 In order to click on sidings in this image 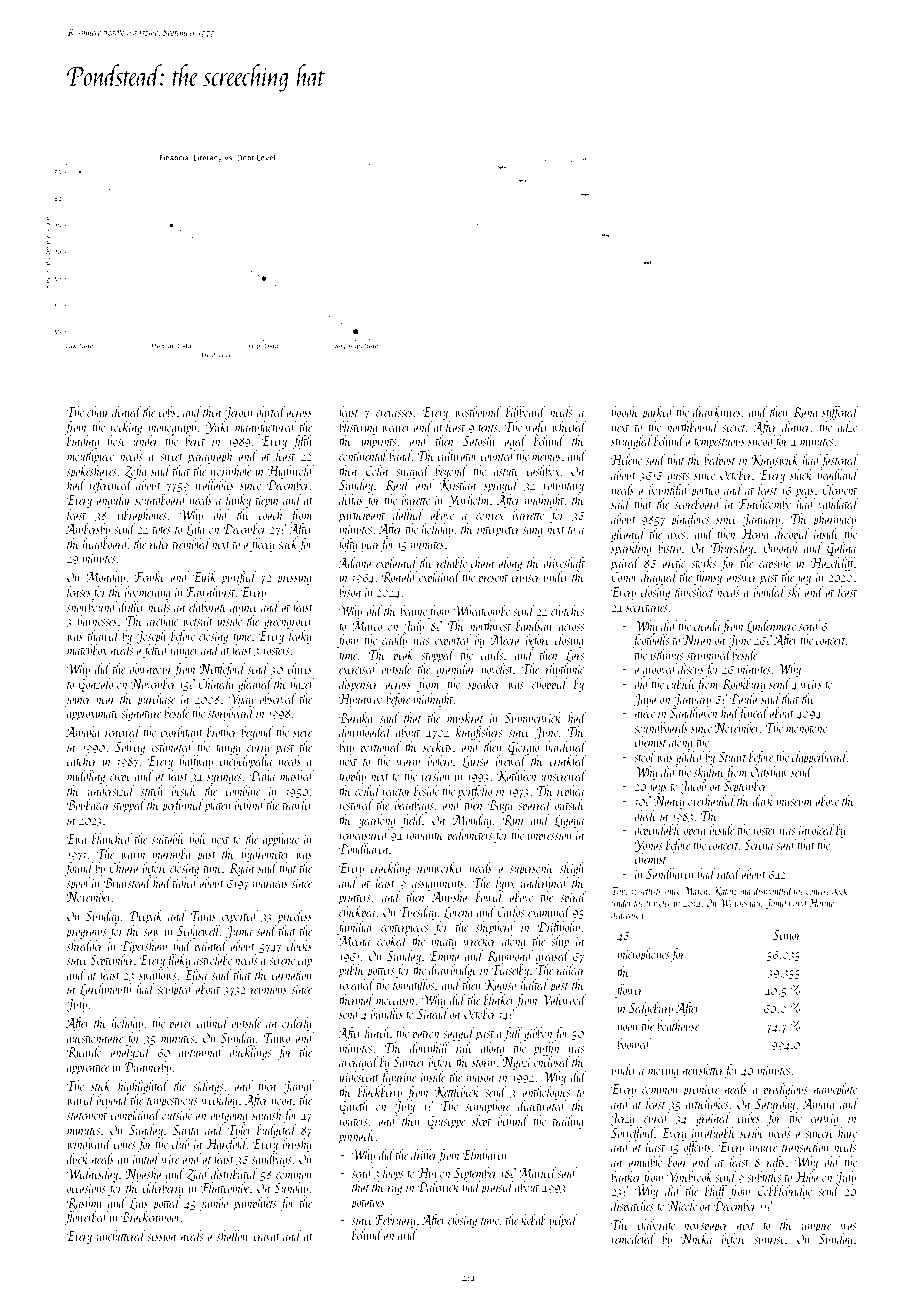, I will do `click(208, 1087)`.
